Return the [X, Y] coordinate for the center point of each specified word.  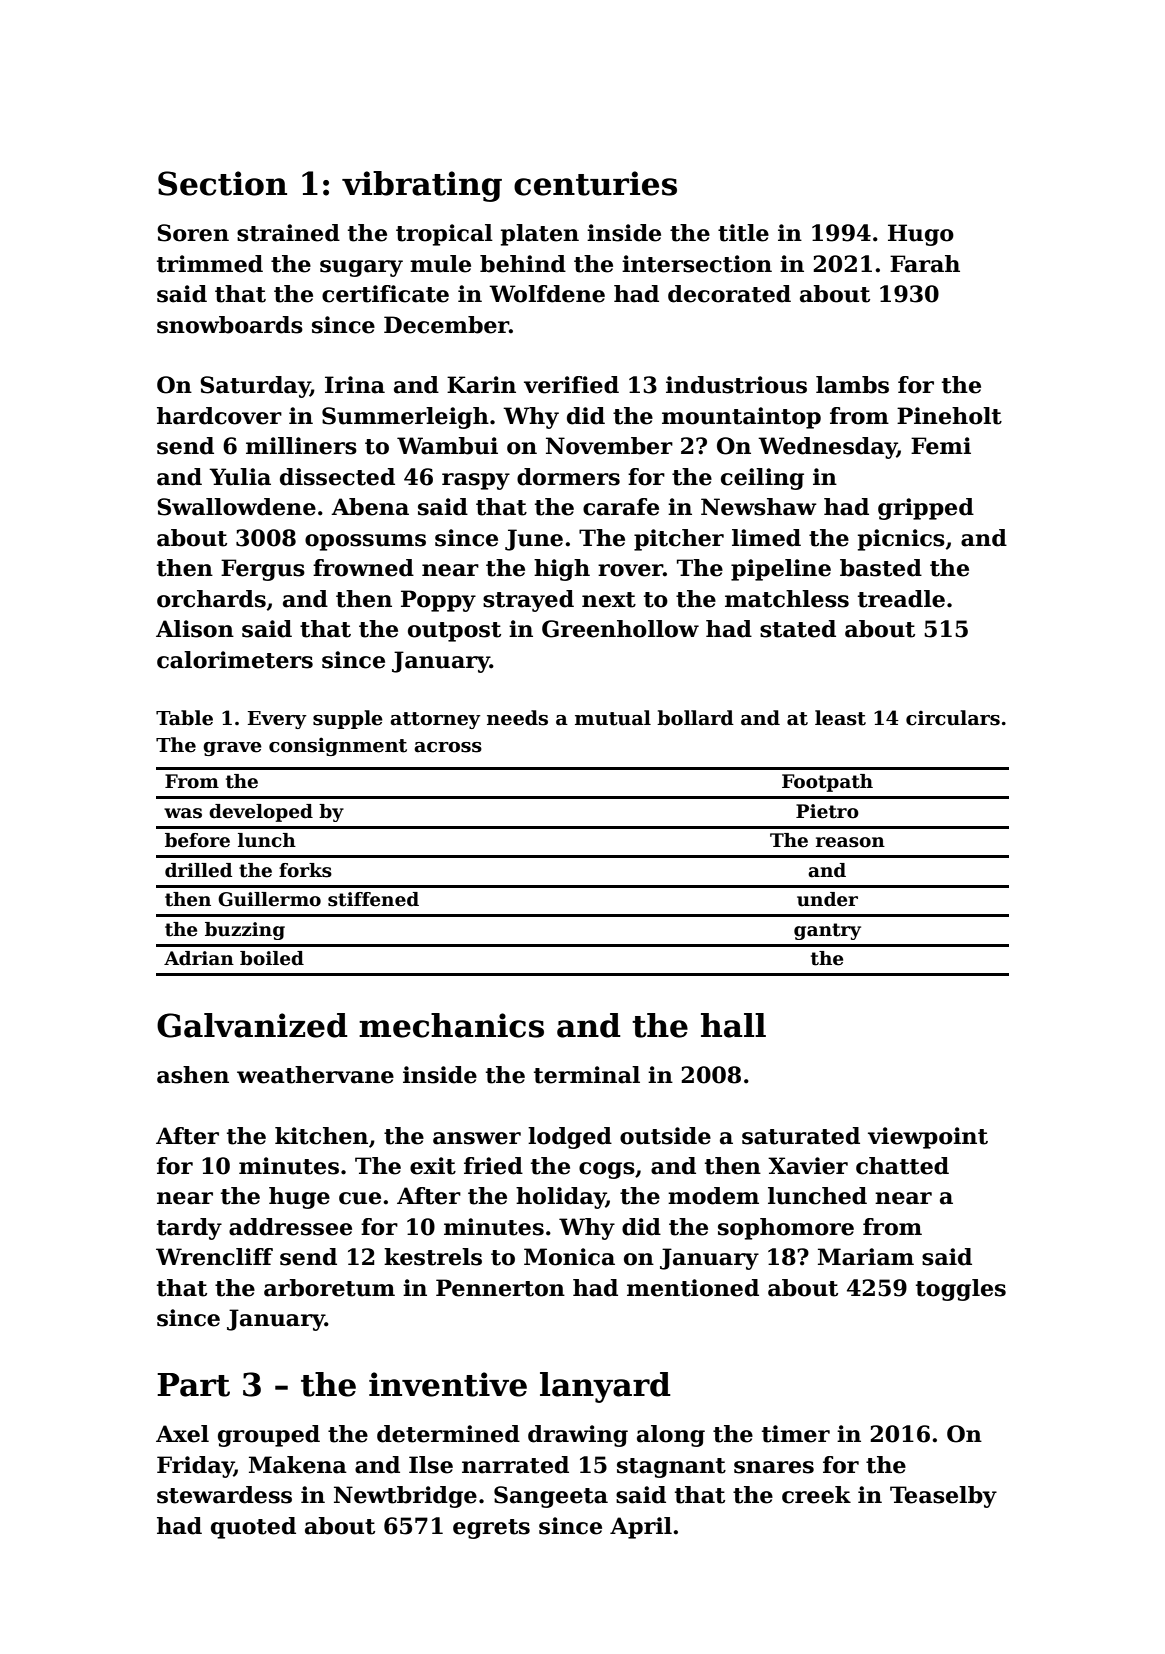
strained [288, 233]
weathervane [315, 1075]
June [534, 540]
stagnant [671, 1468]
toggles [961, 1290]
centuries [595, 183]
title [743, 233]
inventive [448, 1384]
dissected [337, 477]
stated [798, 629]
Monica [569, 1257]
